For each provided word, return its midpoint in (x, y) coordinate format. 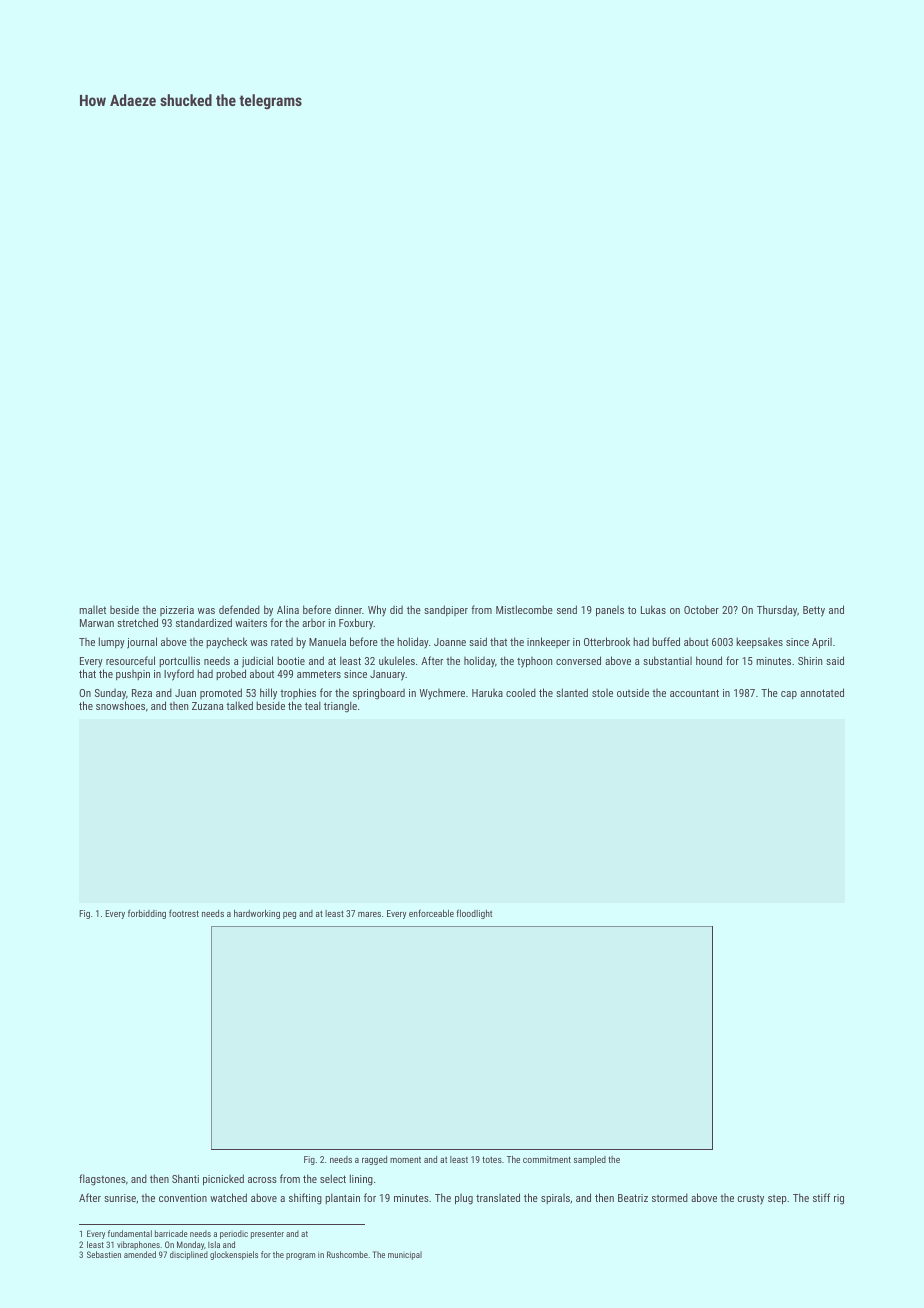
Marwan (97, 623)
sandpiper (446, 610)
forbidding (147, 914)
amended (140, 1254)
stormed (670, 1197)
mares (369, 914)
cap (789, 695)
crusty (751, 1200)
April (822, 643)
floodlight (474, 914)
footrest (184, 913)
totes (492, 1159)
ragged (374, 1160)
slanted (572, 692)
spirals (555, 1199)
